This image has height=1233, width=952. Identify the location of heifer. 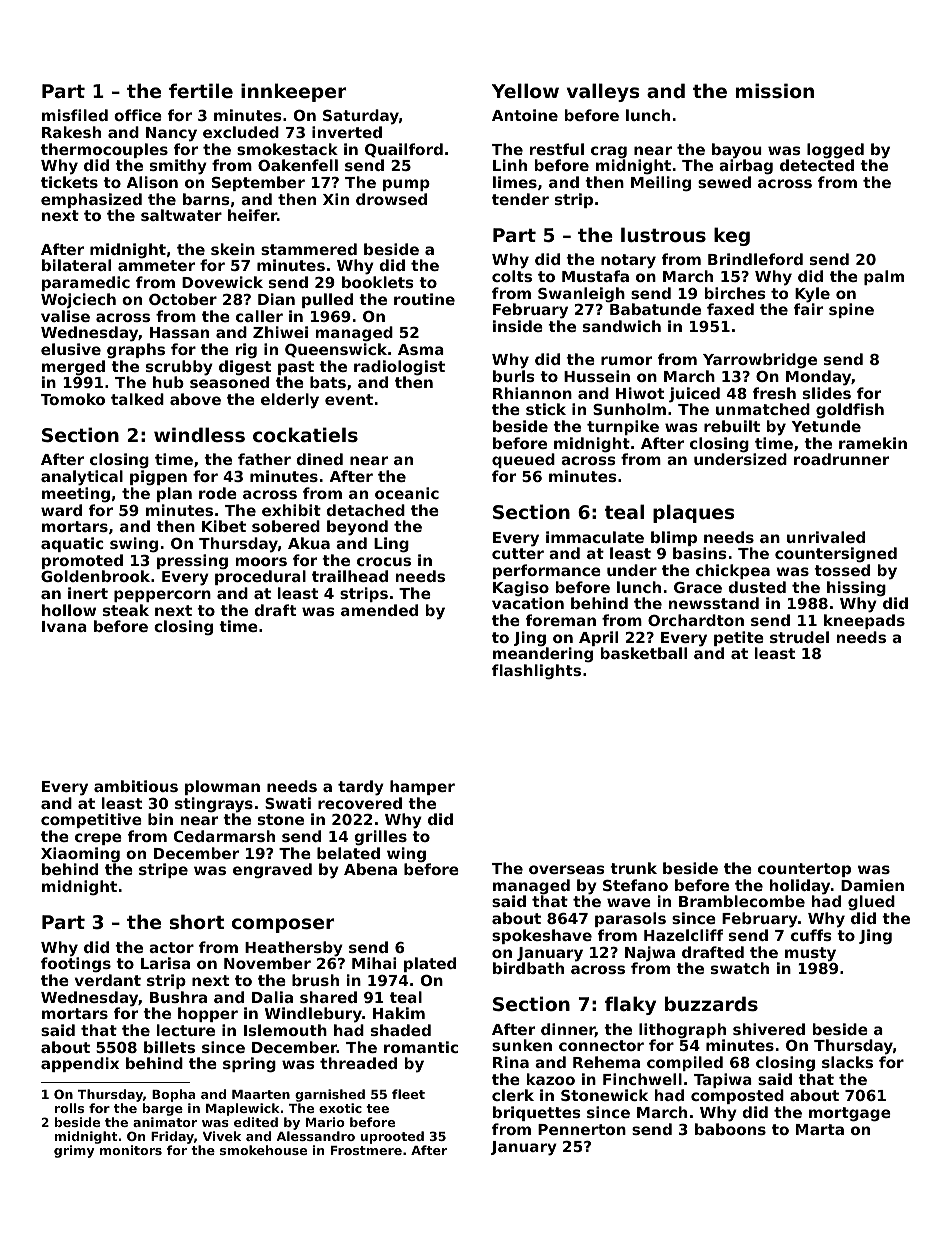
(252, 215).
